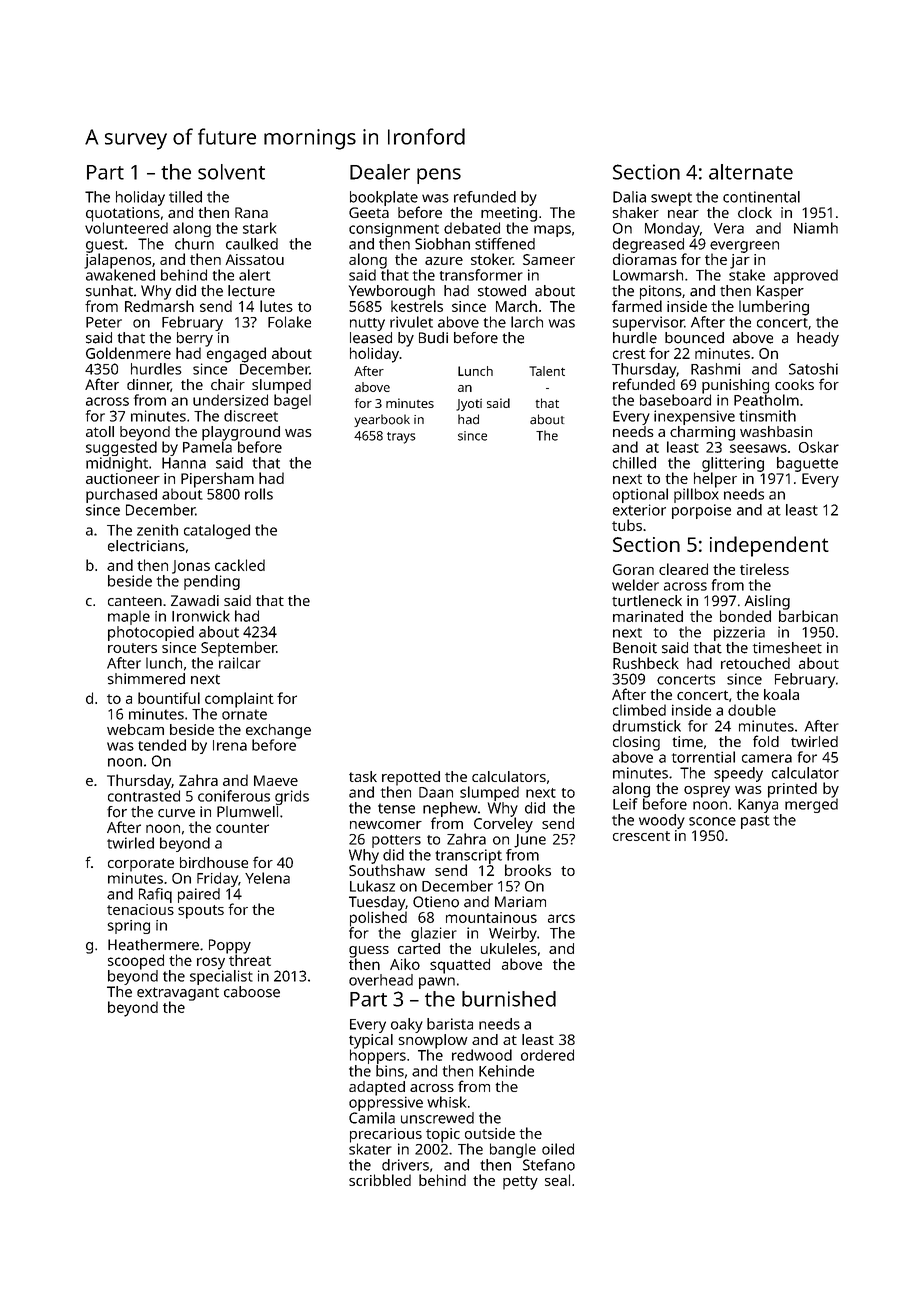 The height and width of the page is (1308, 924). What do you see at coordinates (251, 212) in the page?
I see `Rana` at bounding box center [251, 212].
